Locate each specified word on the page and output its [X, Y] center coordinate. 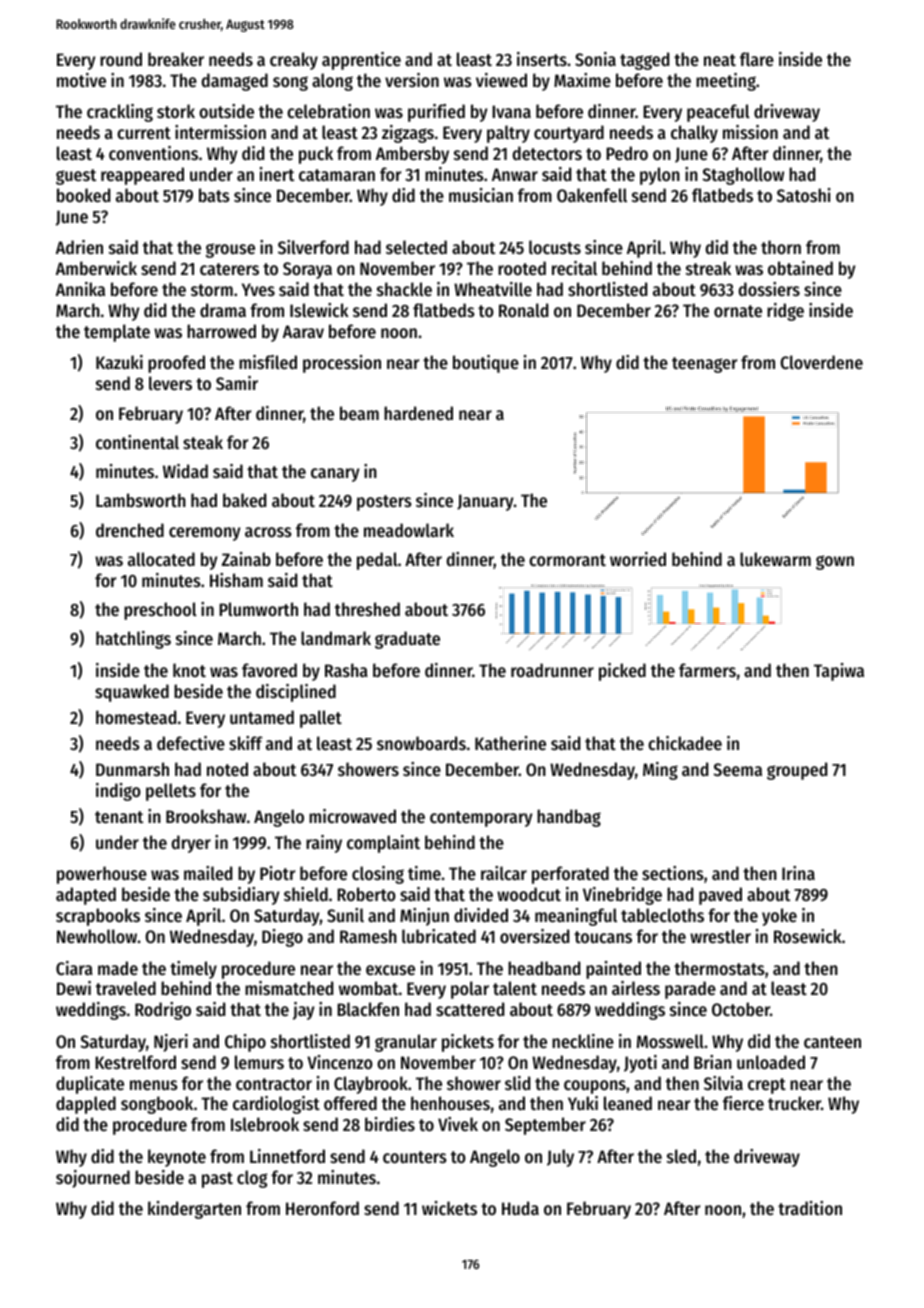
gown [835, 562]
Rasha [346, 670]
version [412, 80]
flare [757, 59]
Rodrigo [163, 1011]
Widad [185, 471]
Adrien [79, 247]
